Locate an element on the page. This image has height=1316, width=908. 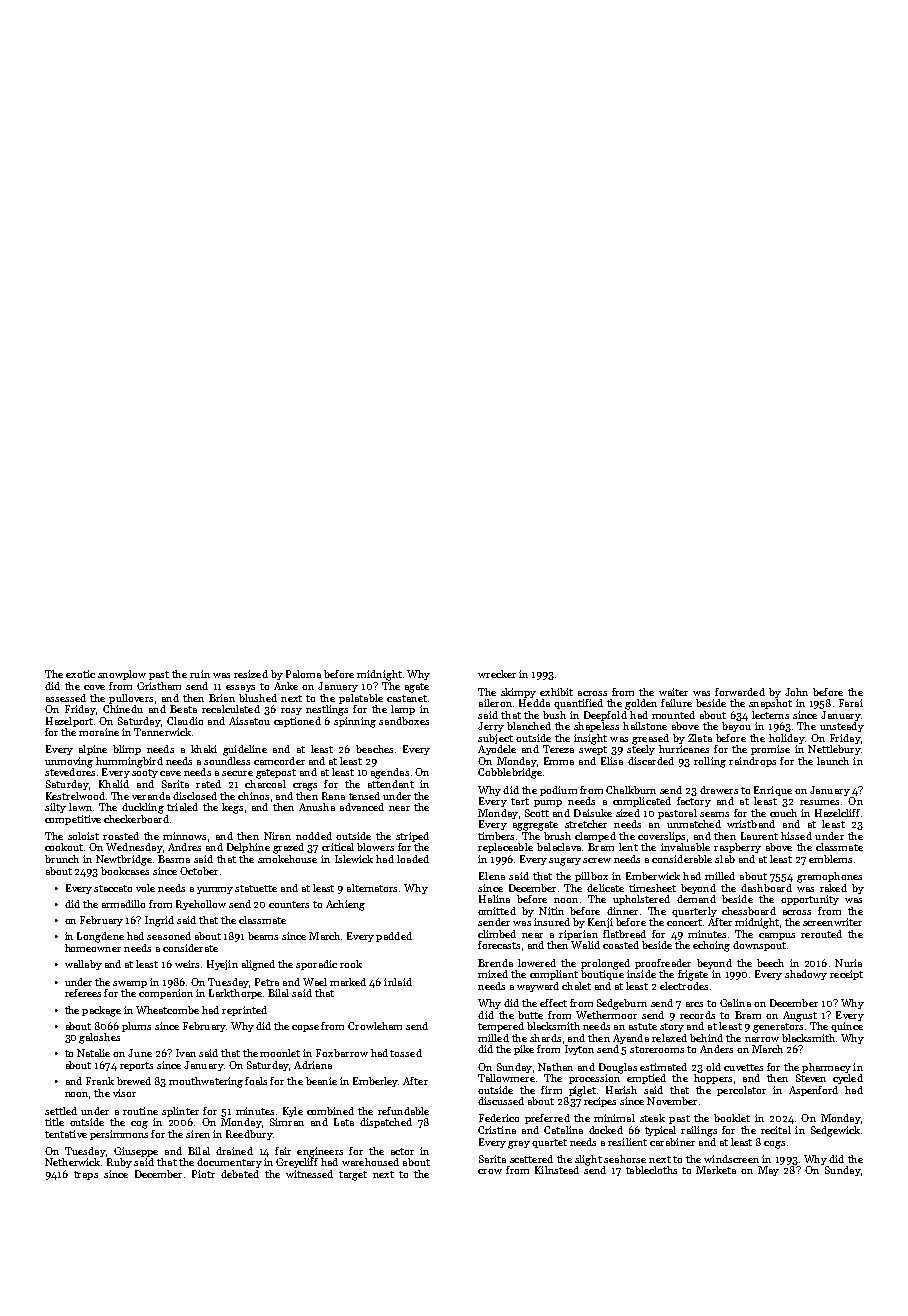
podium is located at coordinates (558, 791).
